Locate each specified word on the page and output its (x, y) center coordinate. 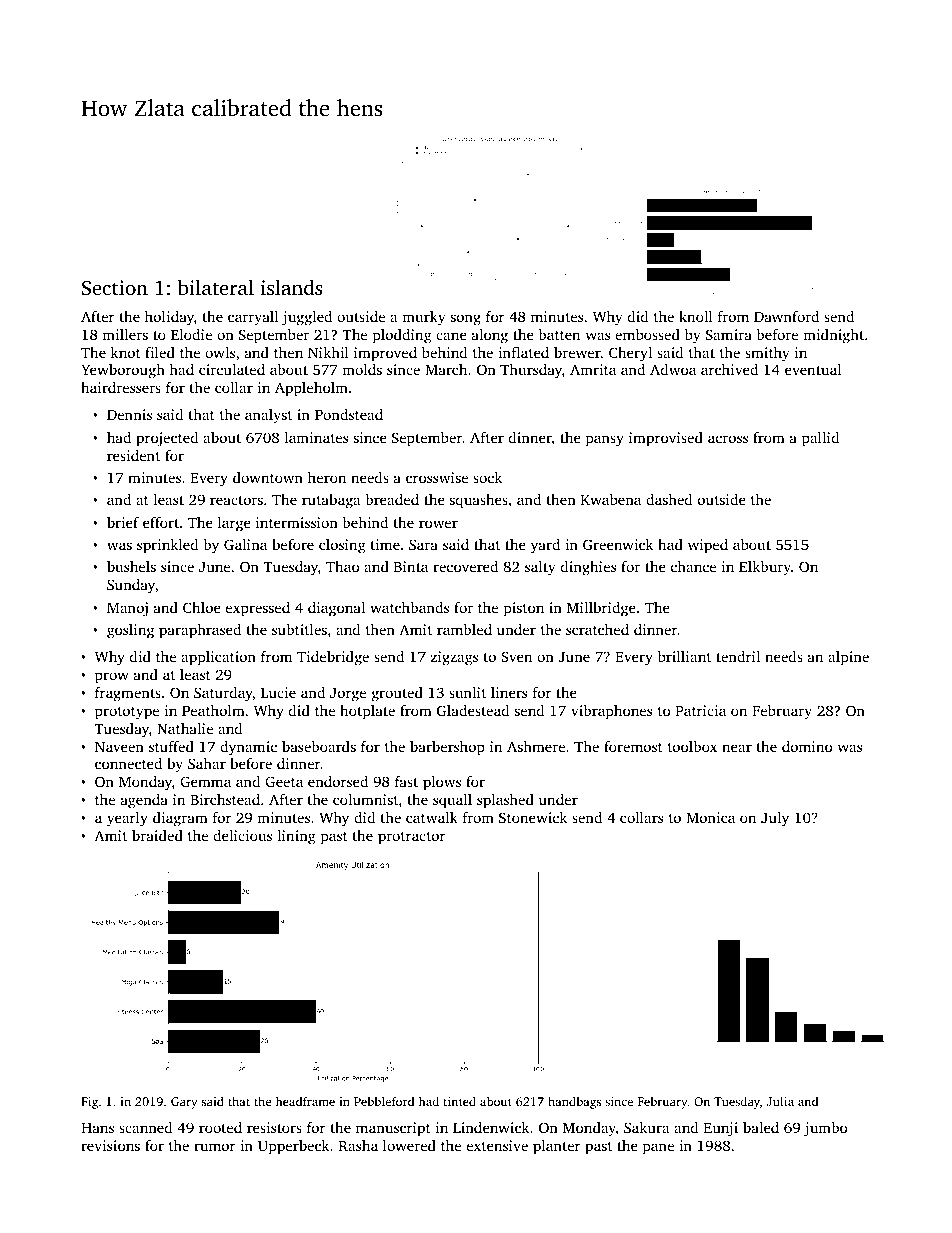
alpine (848, 658)
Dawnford (786, 316)
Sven (516, 656)
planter (557, 1147)
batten (559, 334)
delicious (242, 835)
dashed (669, 499)
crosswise (437, 477)
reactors (236, 500)
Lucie (278, 692)
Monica (710, 817)
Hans (97, 1128)
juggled (307, 318)
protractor (412, 838)
